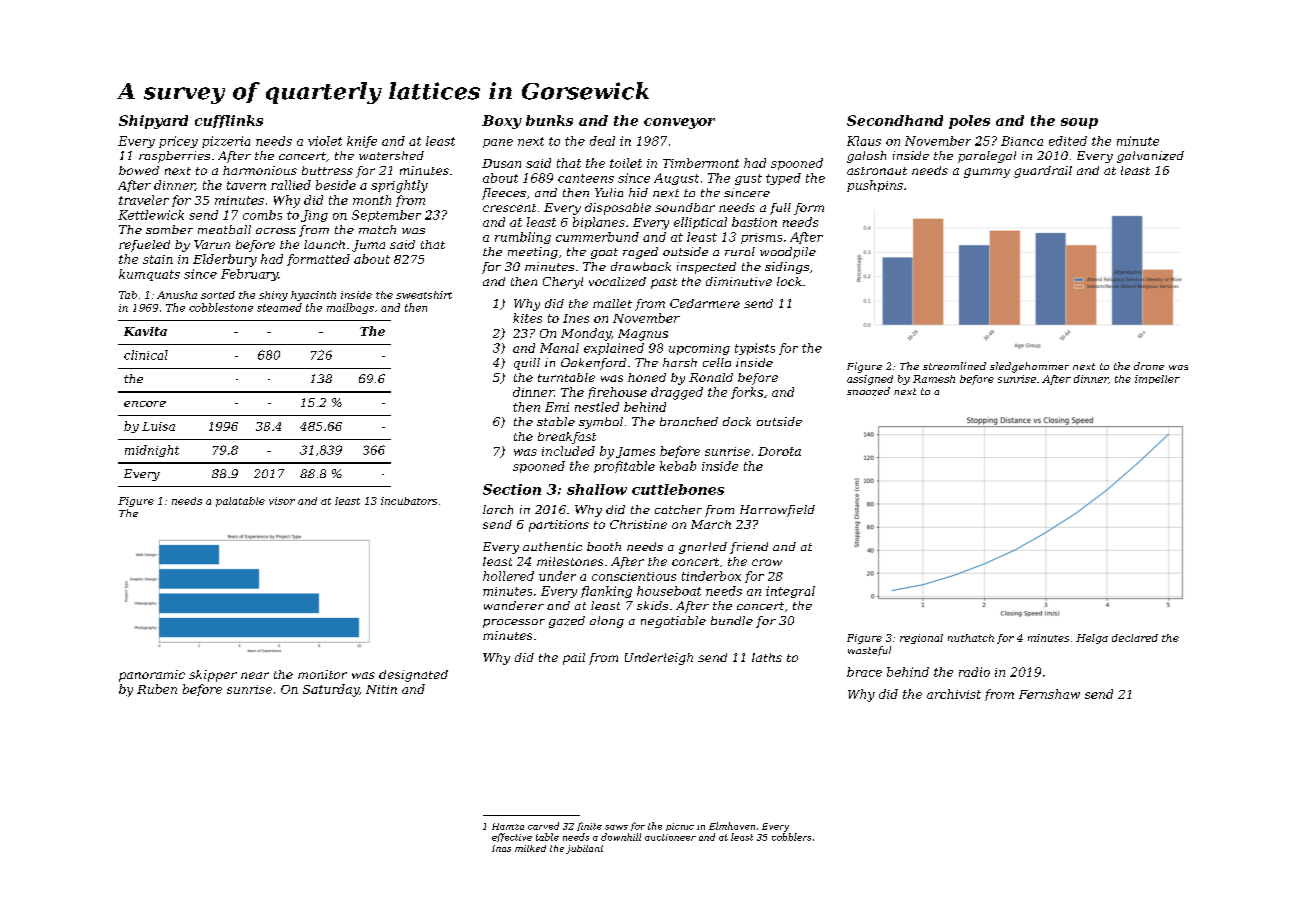 This image has height=924, width=1308. What do you see at coordinates (1157, 379) in the image?
I see `impeller` at bounding box center [1157, 379].
